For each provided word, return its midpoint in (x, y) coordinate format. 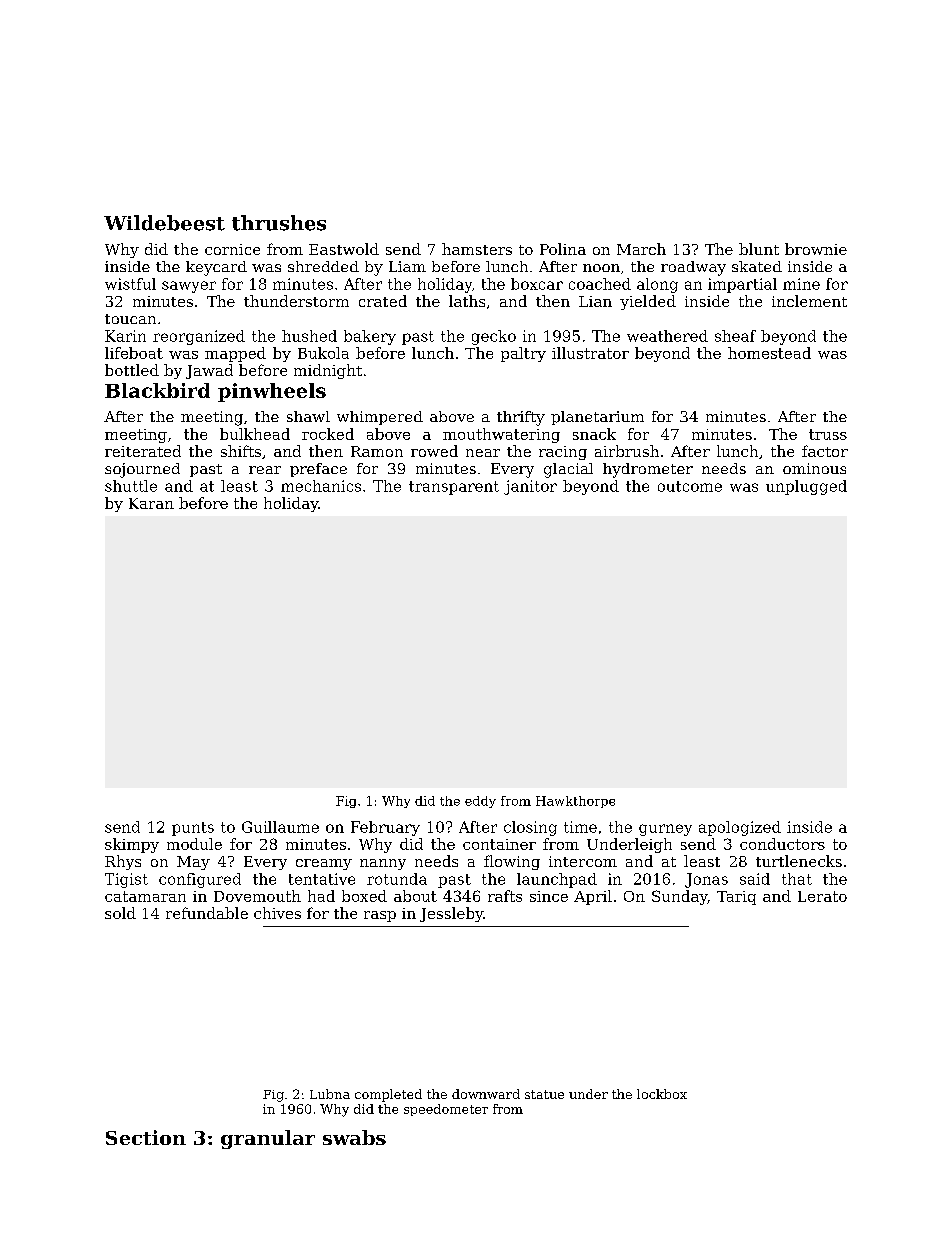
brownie (816, 249)
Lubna (330, 1094)
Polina (563, 249)
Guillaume (280, 827)
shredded (323, 266)
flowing (512, 862)
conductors (782, 844)
